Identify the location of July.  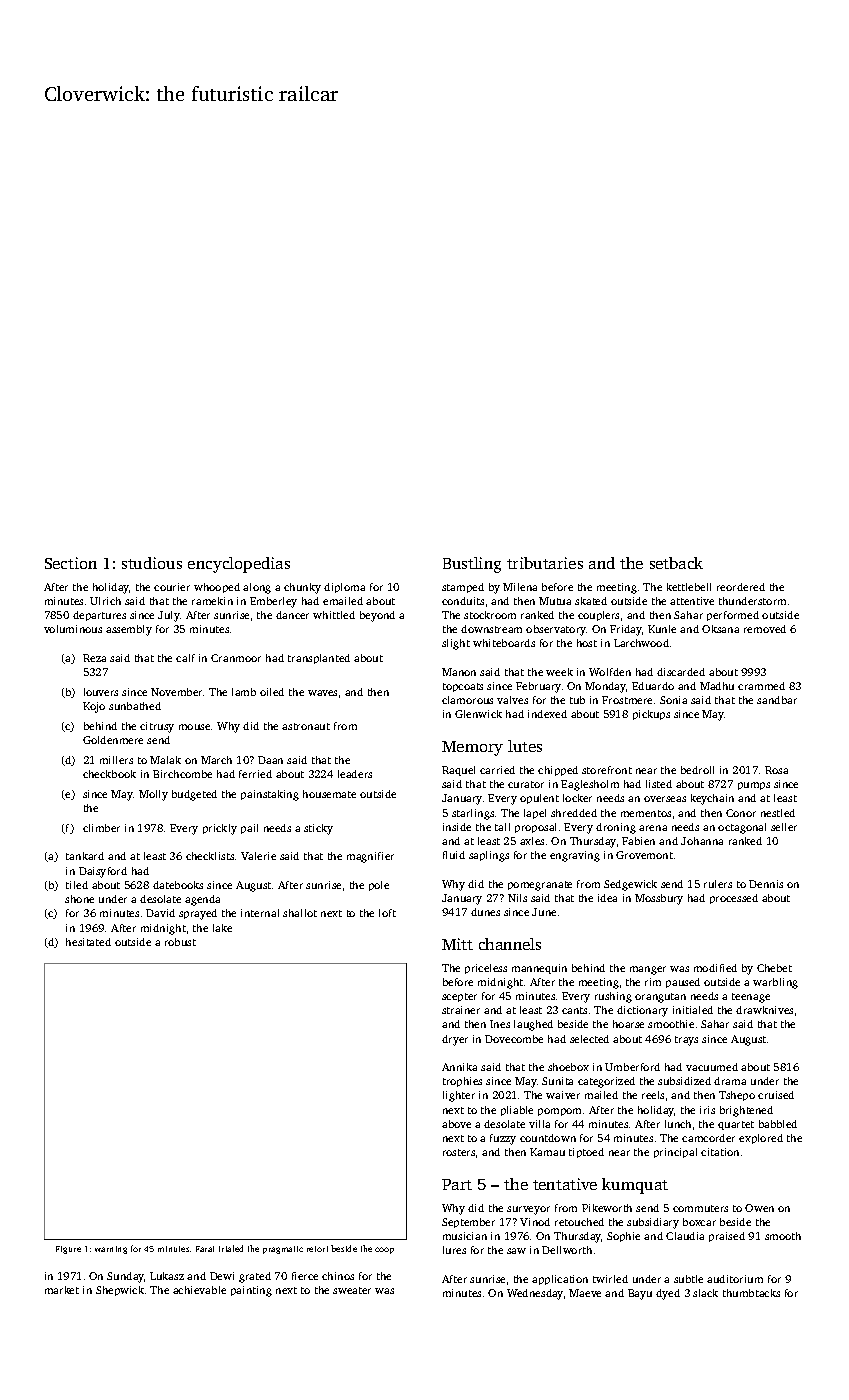
(169, 616).
